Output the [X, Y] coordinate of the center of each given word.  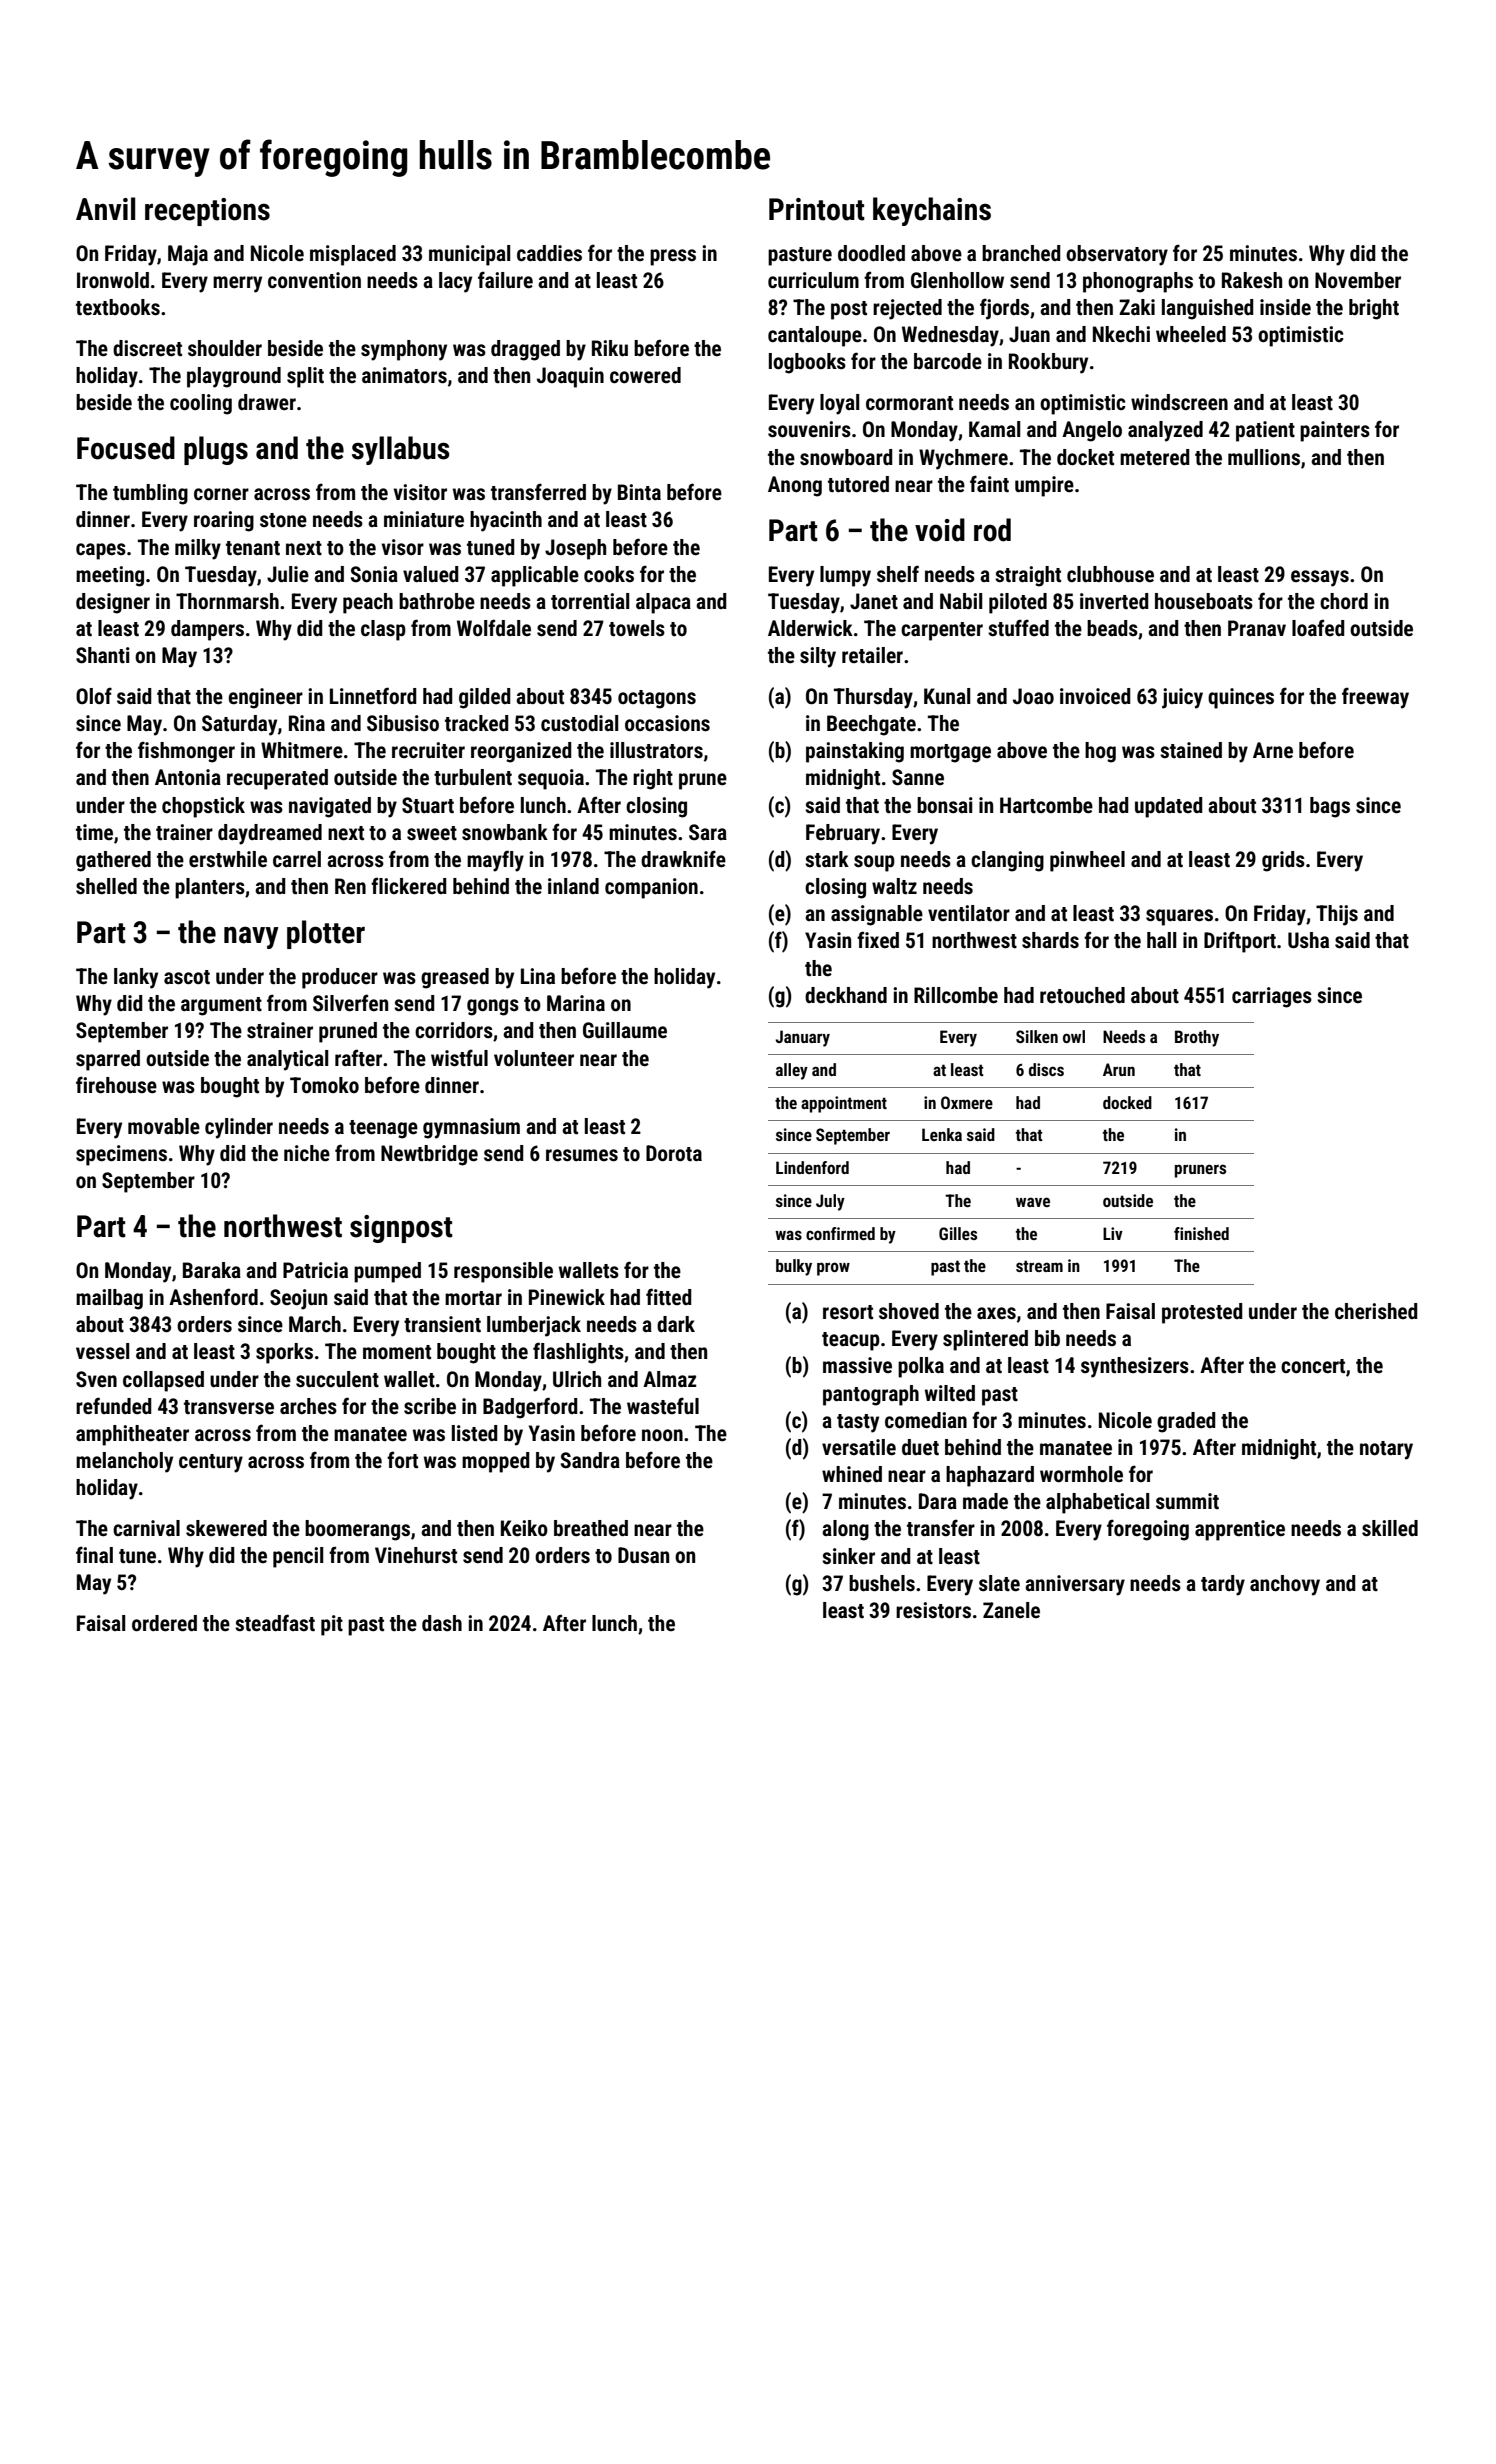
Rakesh [1252, 280]
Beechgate [871, 725]
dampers [207, 630]
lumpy [845, 576]
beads [1112, 628]
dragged [525, 350]
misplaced [353, 255]
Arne [1273, 750]
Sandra [590, 1460]
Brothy [1197, 1038]
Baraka [212, 1270]
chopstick [203, 807]
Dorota [674, 1153]
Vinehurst [416, 1555]
